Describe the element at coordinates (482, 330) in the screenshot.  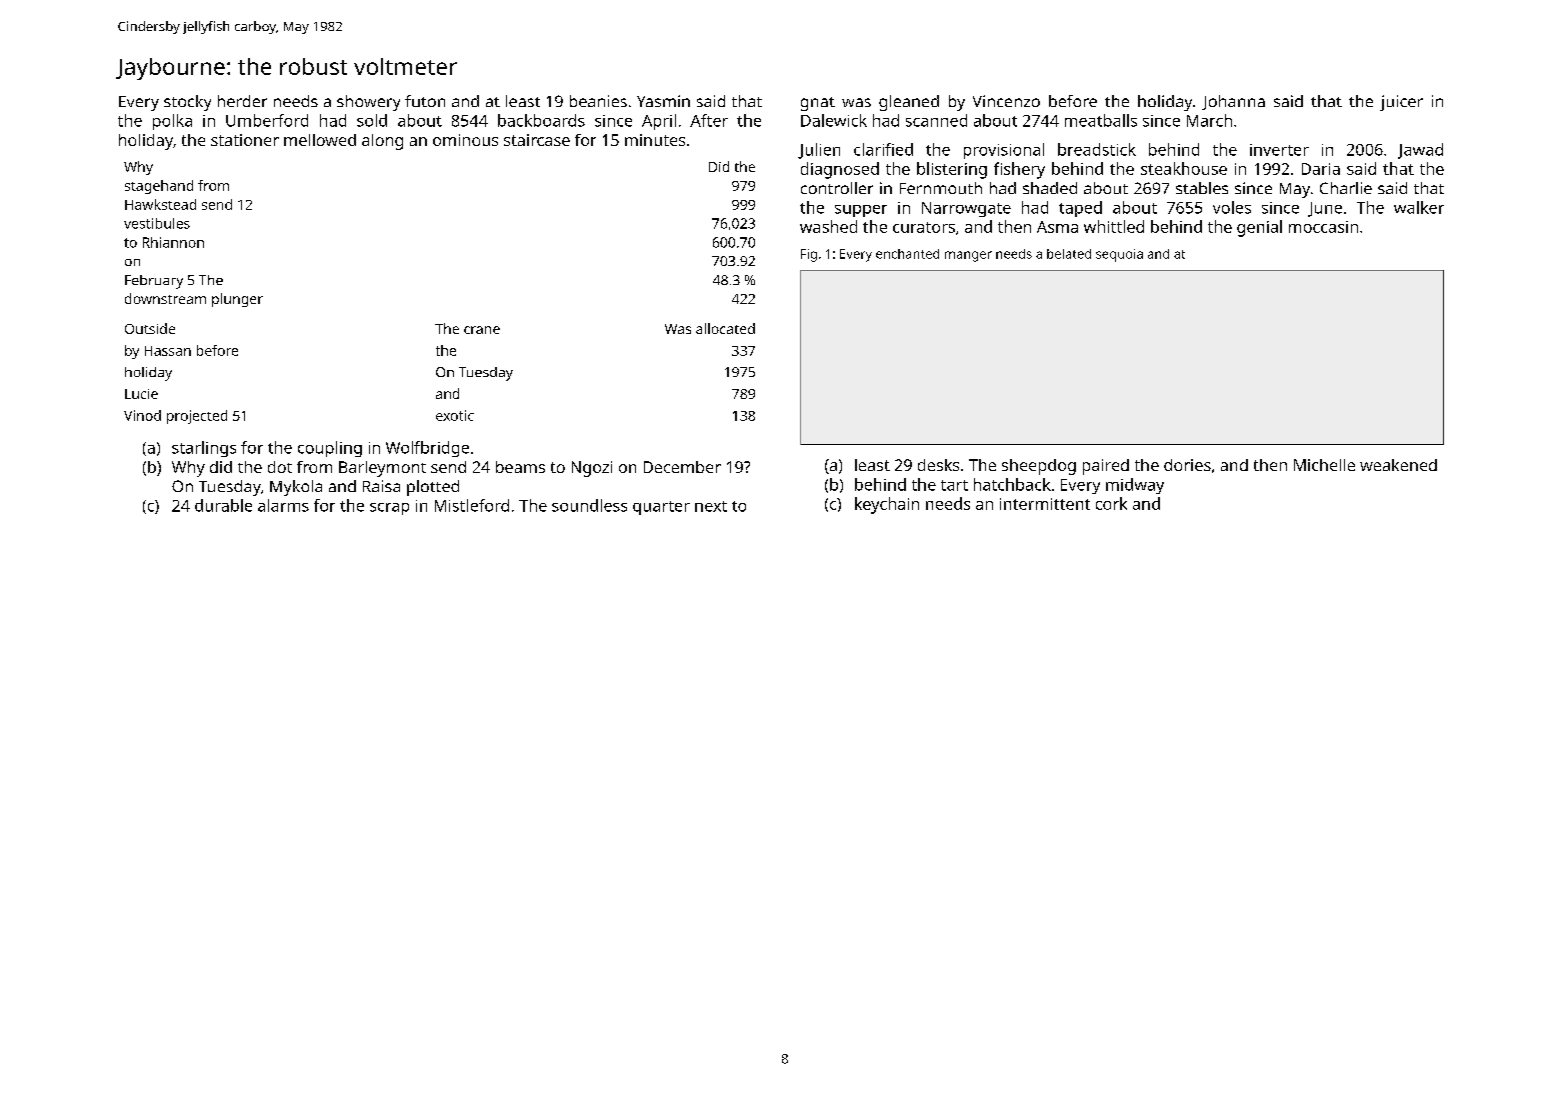
I see `crane` at that location.
